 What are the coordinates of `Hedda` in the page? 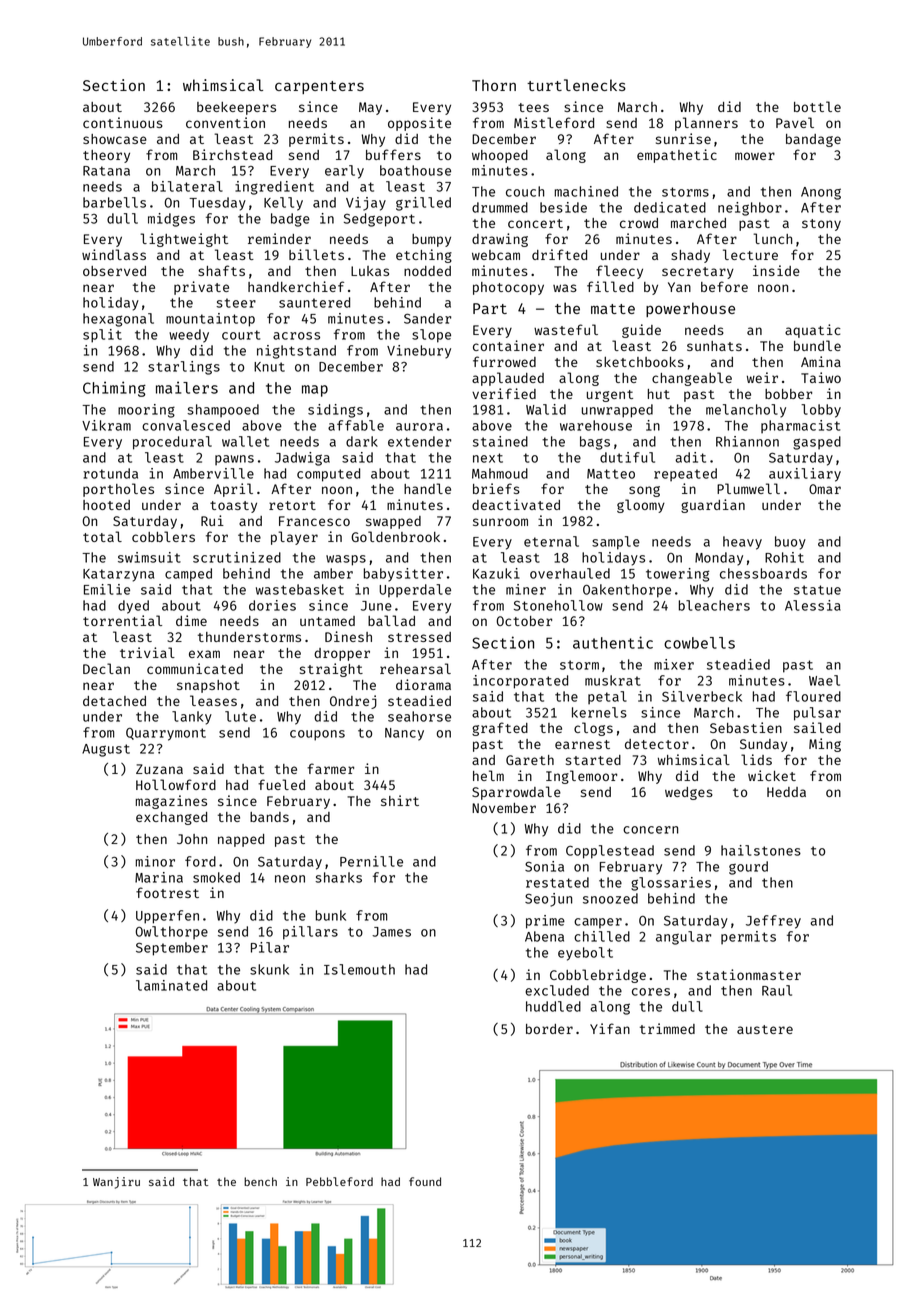 It's located at (786, 792).
